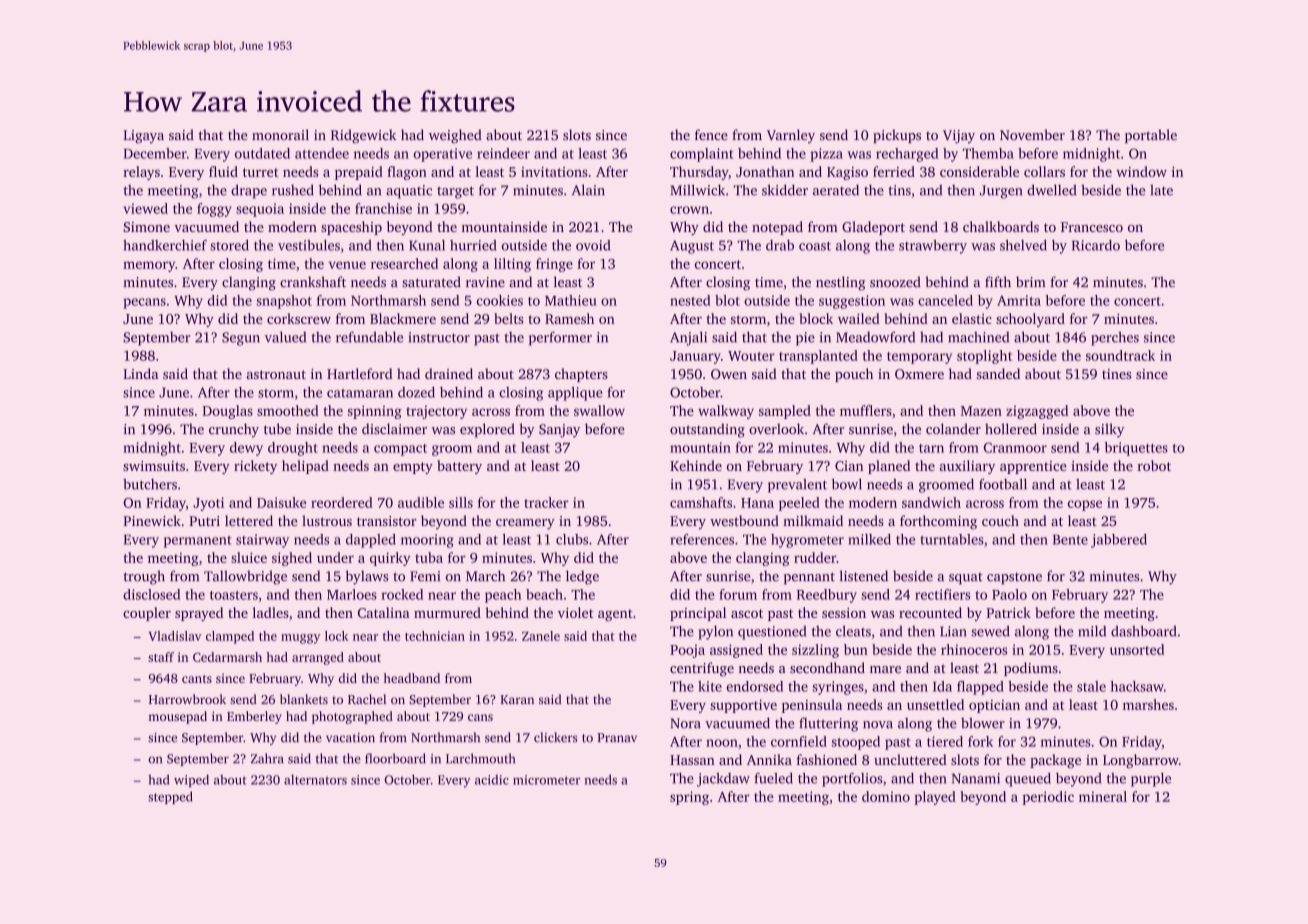 Image resolution: width=1308 pixels, height=924 pixels. I want to click on marshes, so click(1148, 704).
